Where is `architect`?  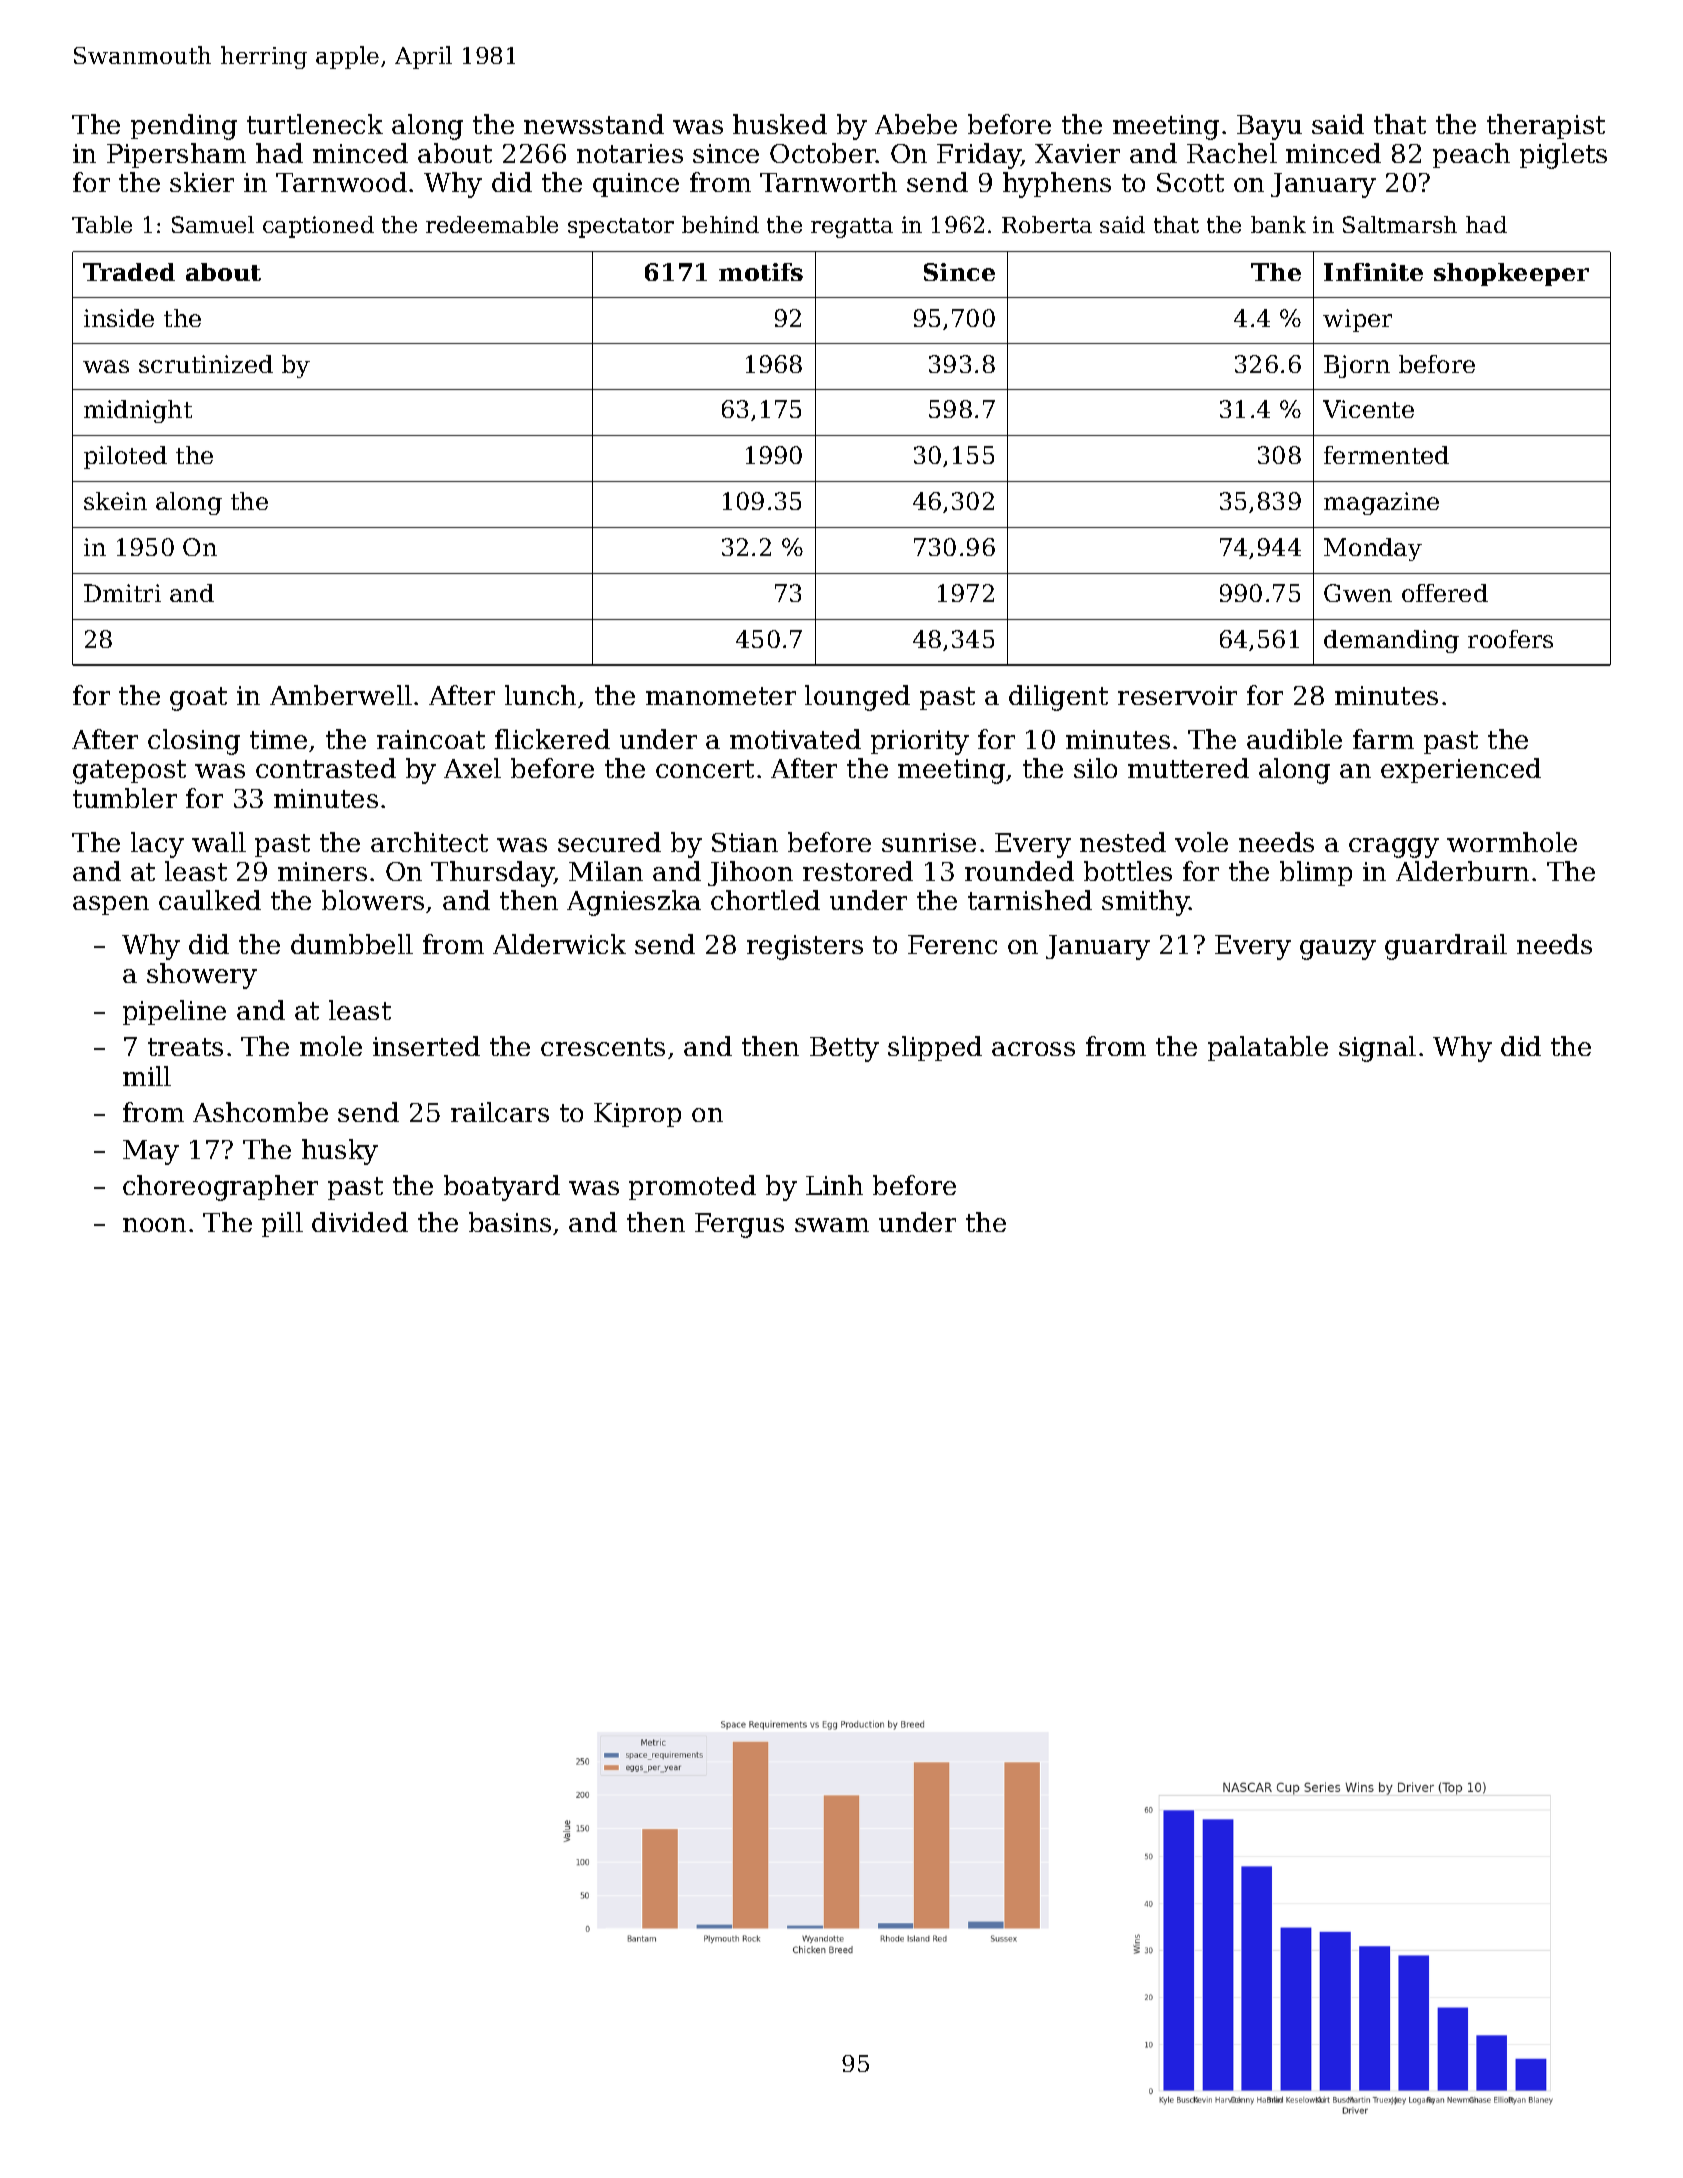
architect is located at coordinates (429, 842).
